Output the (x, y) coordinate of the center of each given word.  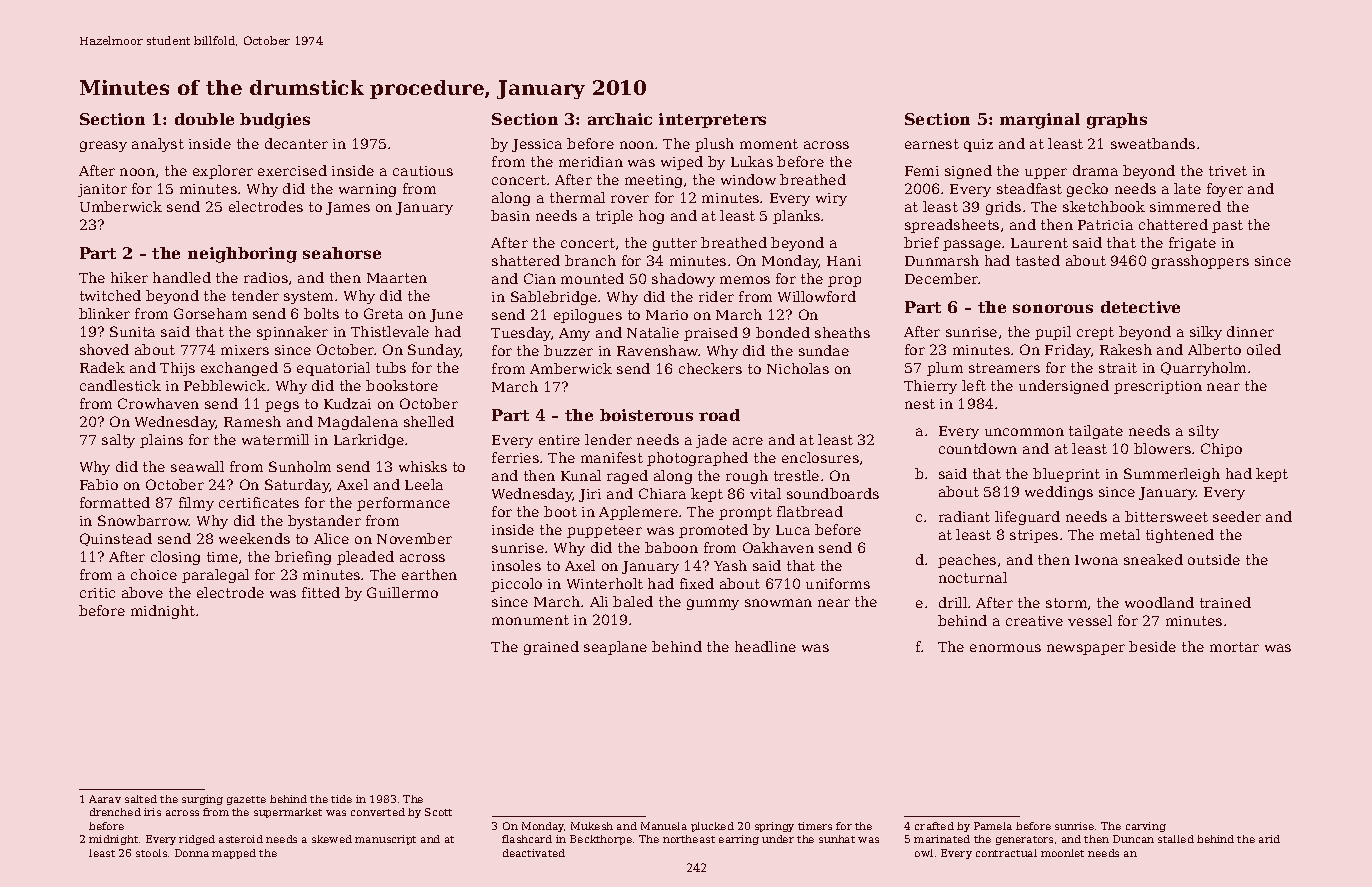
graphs (1117, 121)
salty (118, 441)
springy (774, 827)
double (204, 119)
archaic (620, 119)
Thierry (930, 387)
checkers (710, 368)
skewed (332, 839)
